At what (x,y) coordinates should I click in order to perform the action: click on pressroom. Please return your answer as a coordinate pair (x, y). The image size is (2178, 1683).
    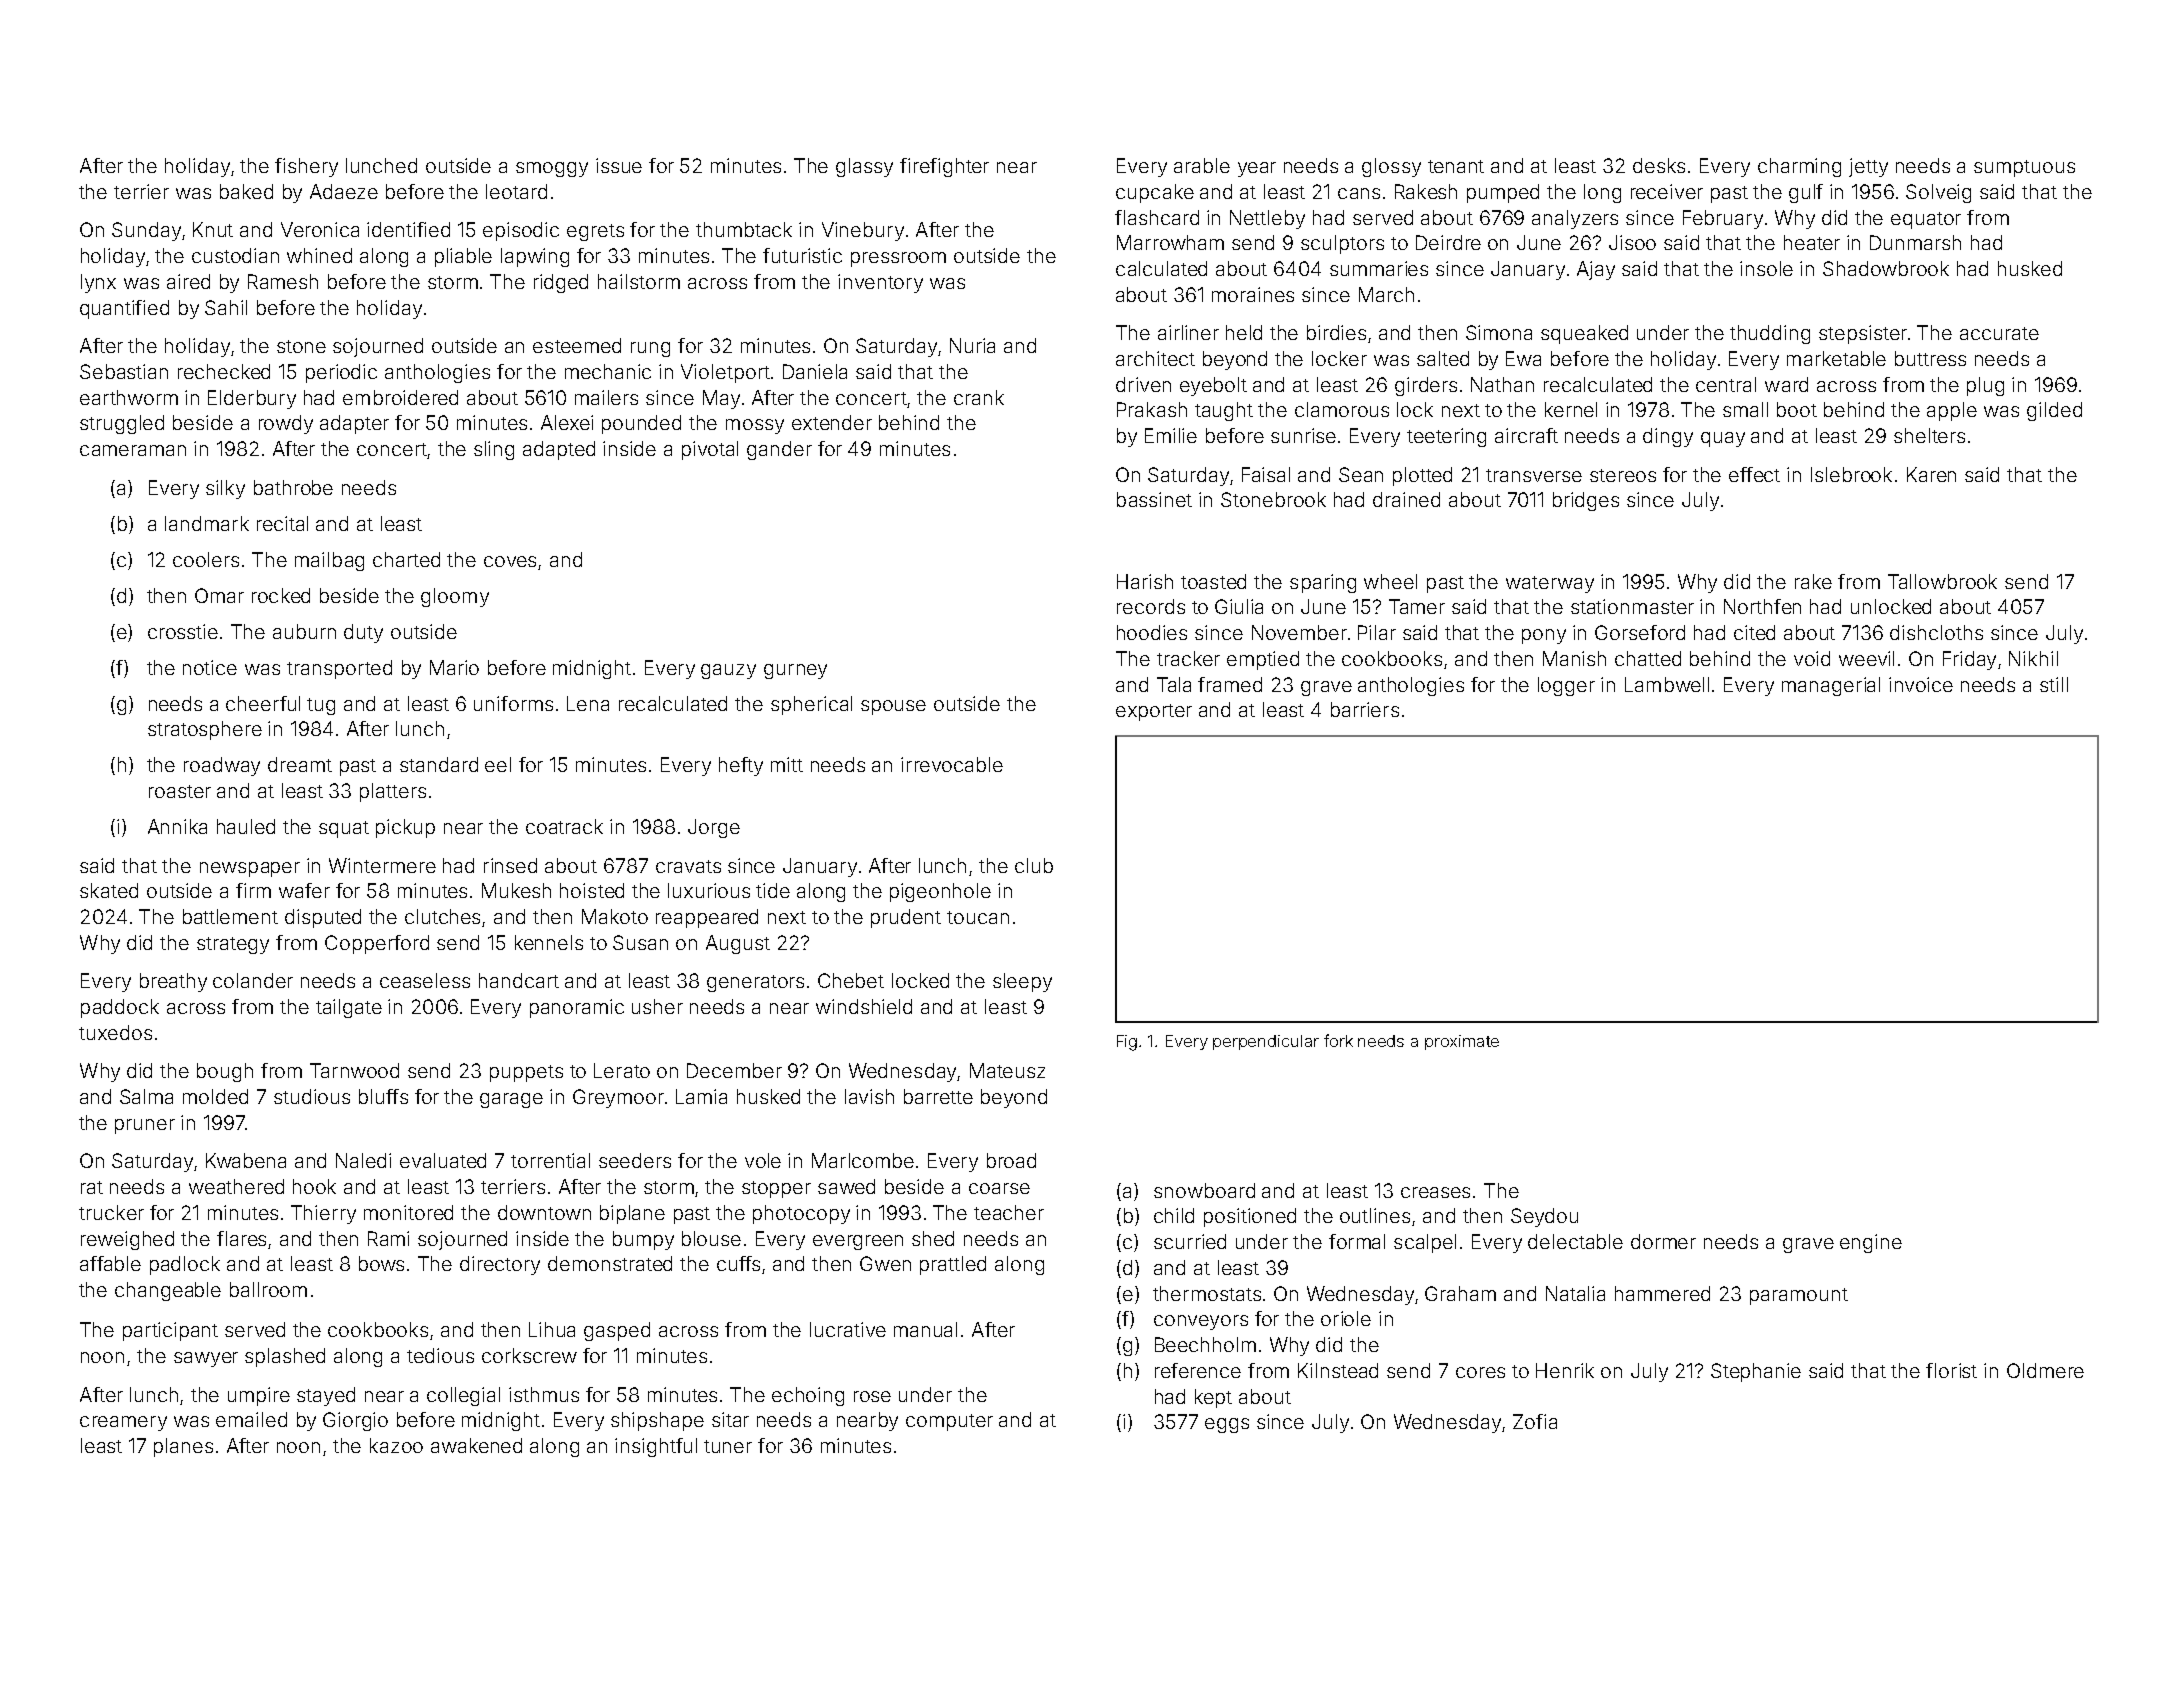
    Looking at the image, I should click on (898, 259).
